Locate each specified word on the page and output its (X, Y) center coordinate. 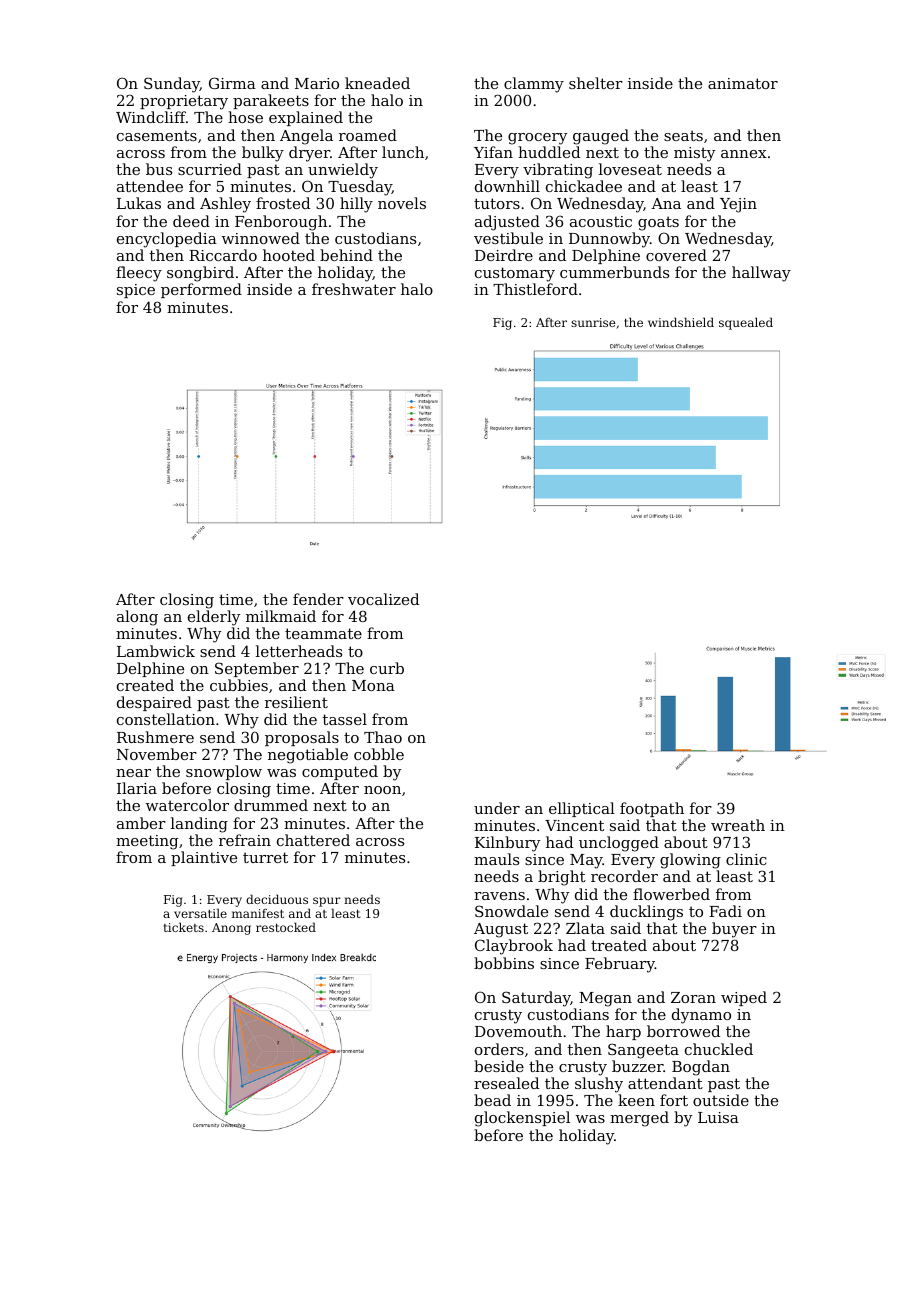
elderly (214, 618)
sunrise (593, 322)
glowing (690, 861)
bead (492, 1100)
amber (141, 823)
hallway (761, 274)
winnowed (261, 238)
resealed (506, 1083)
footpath (652, 809)
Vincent (574, 825)
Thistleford (535, 289)
